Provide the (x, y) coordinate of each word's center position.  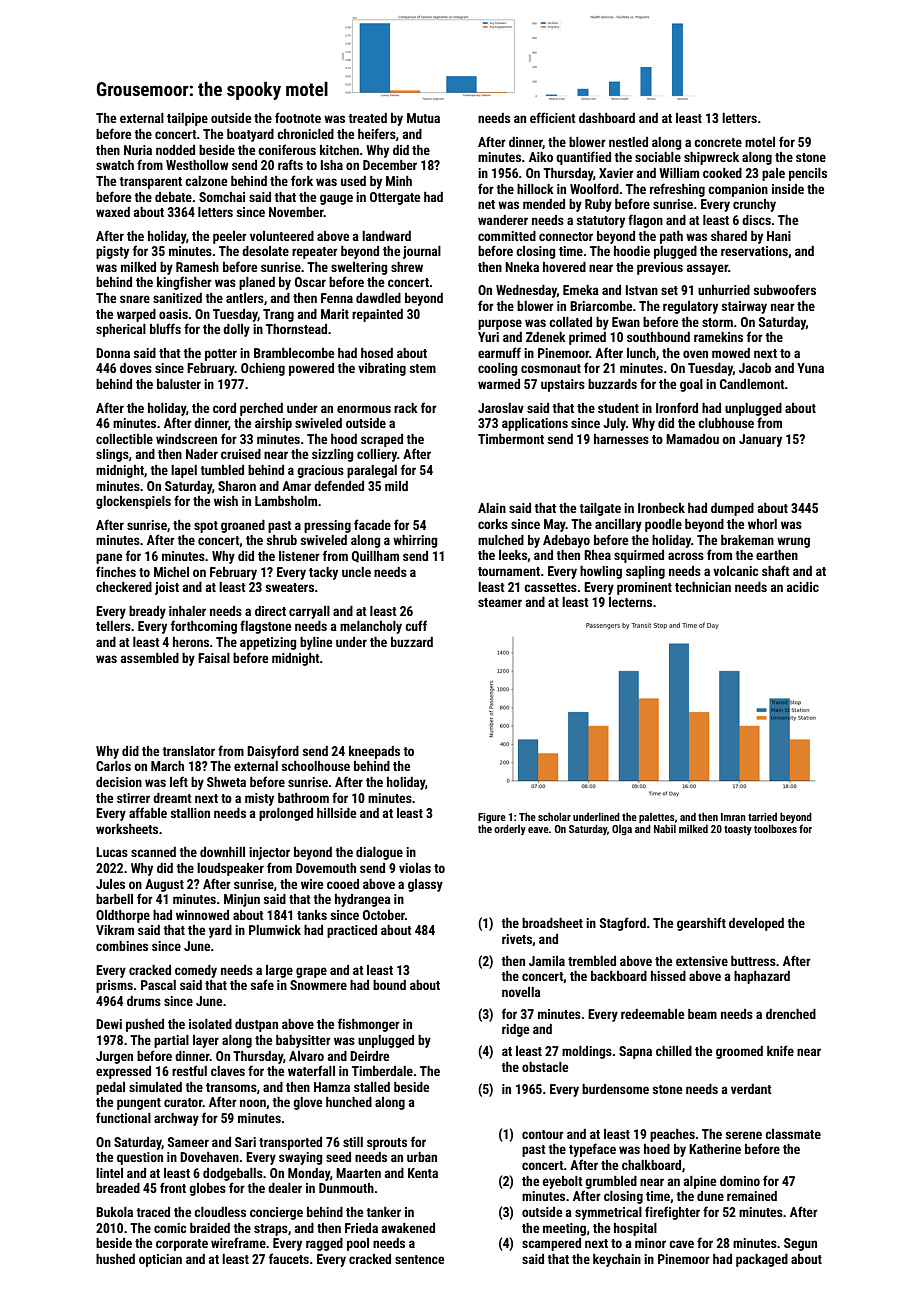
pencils (808, 174)
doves (136, 368)
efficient (553, 117)
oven (695, 354)
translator (188, 751)
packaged (762, 1260)
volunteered (282, 236)
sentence (419, 1259)
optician (160, 1260)
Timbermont (511, 439)
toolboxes (775, 828)
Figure (492, 818)
